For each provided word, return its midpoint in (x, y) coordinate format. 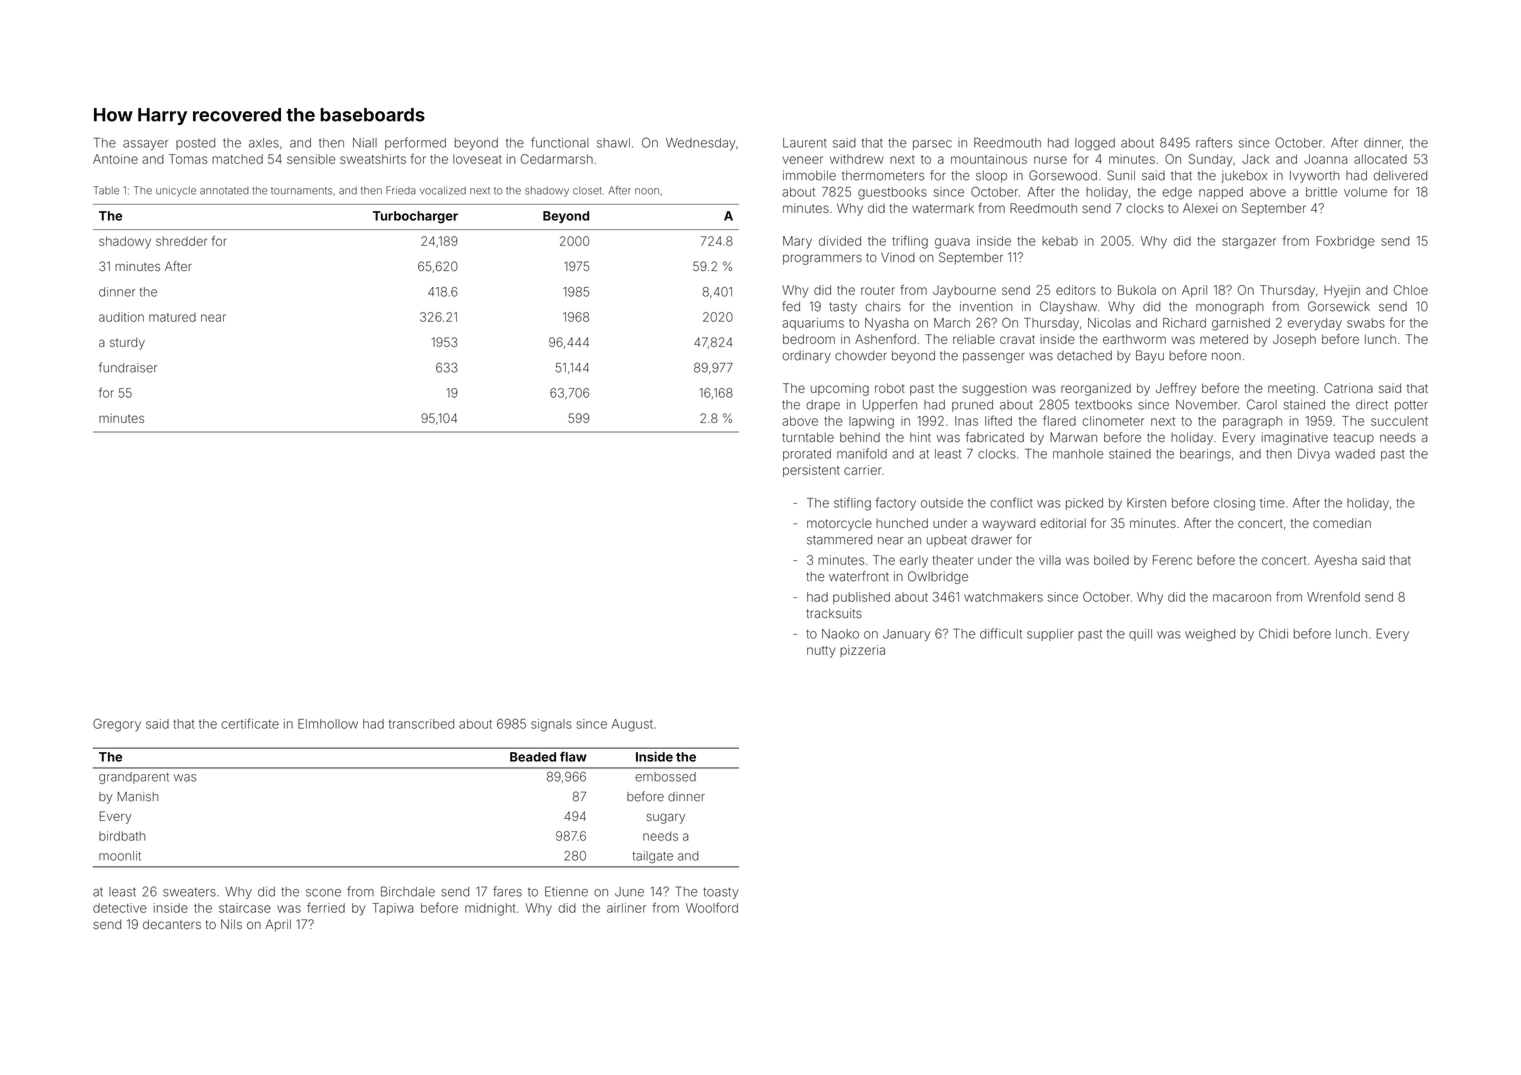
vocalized (443, 190)
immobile (809, 175)
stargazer (1249, 243)
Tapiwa (392, 909)
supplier (1050, 635)
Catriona (1348, 388)
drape (823, 406)
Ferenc (1172, 560)
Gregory (117, 725)
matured (172, 317)
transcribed (421, 724)
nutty (821, 652)
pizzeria (862, 651)
